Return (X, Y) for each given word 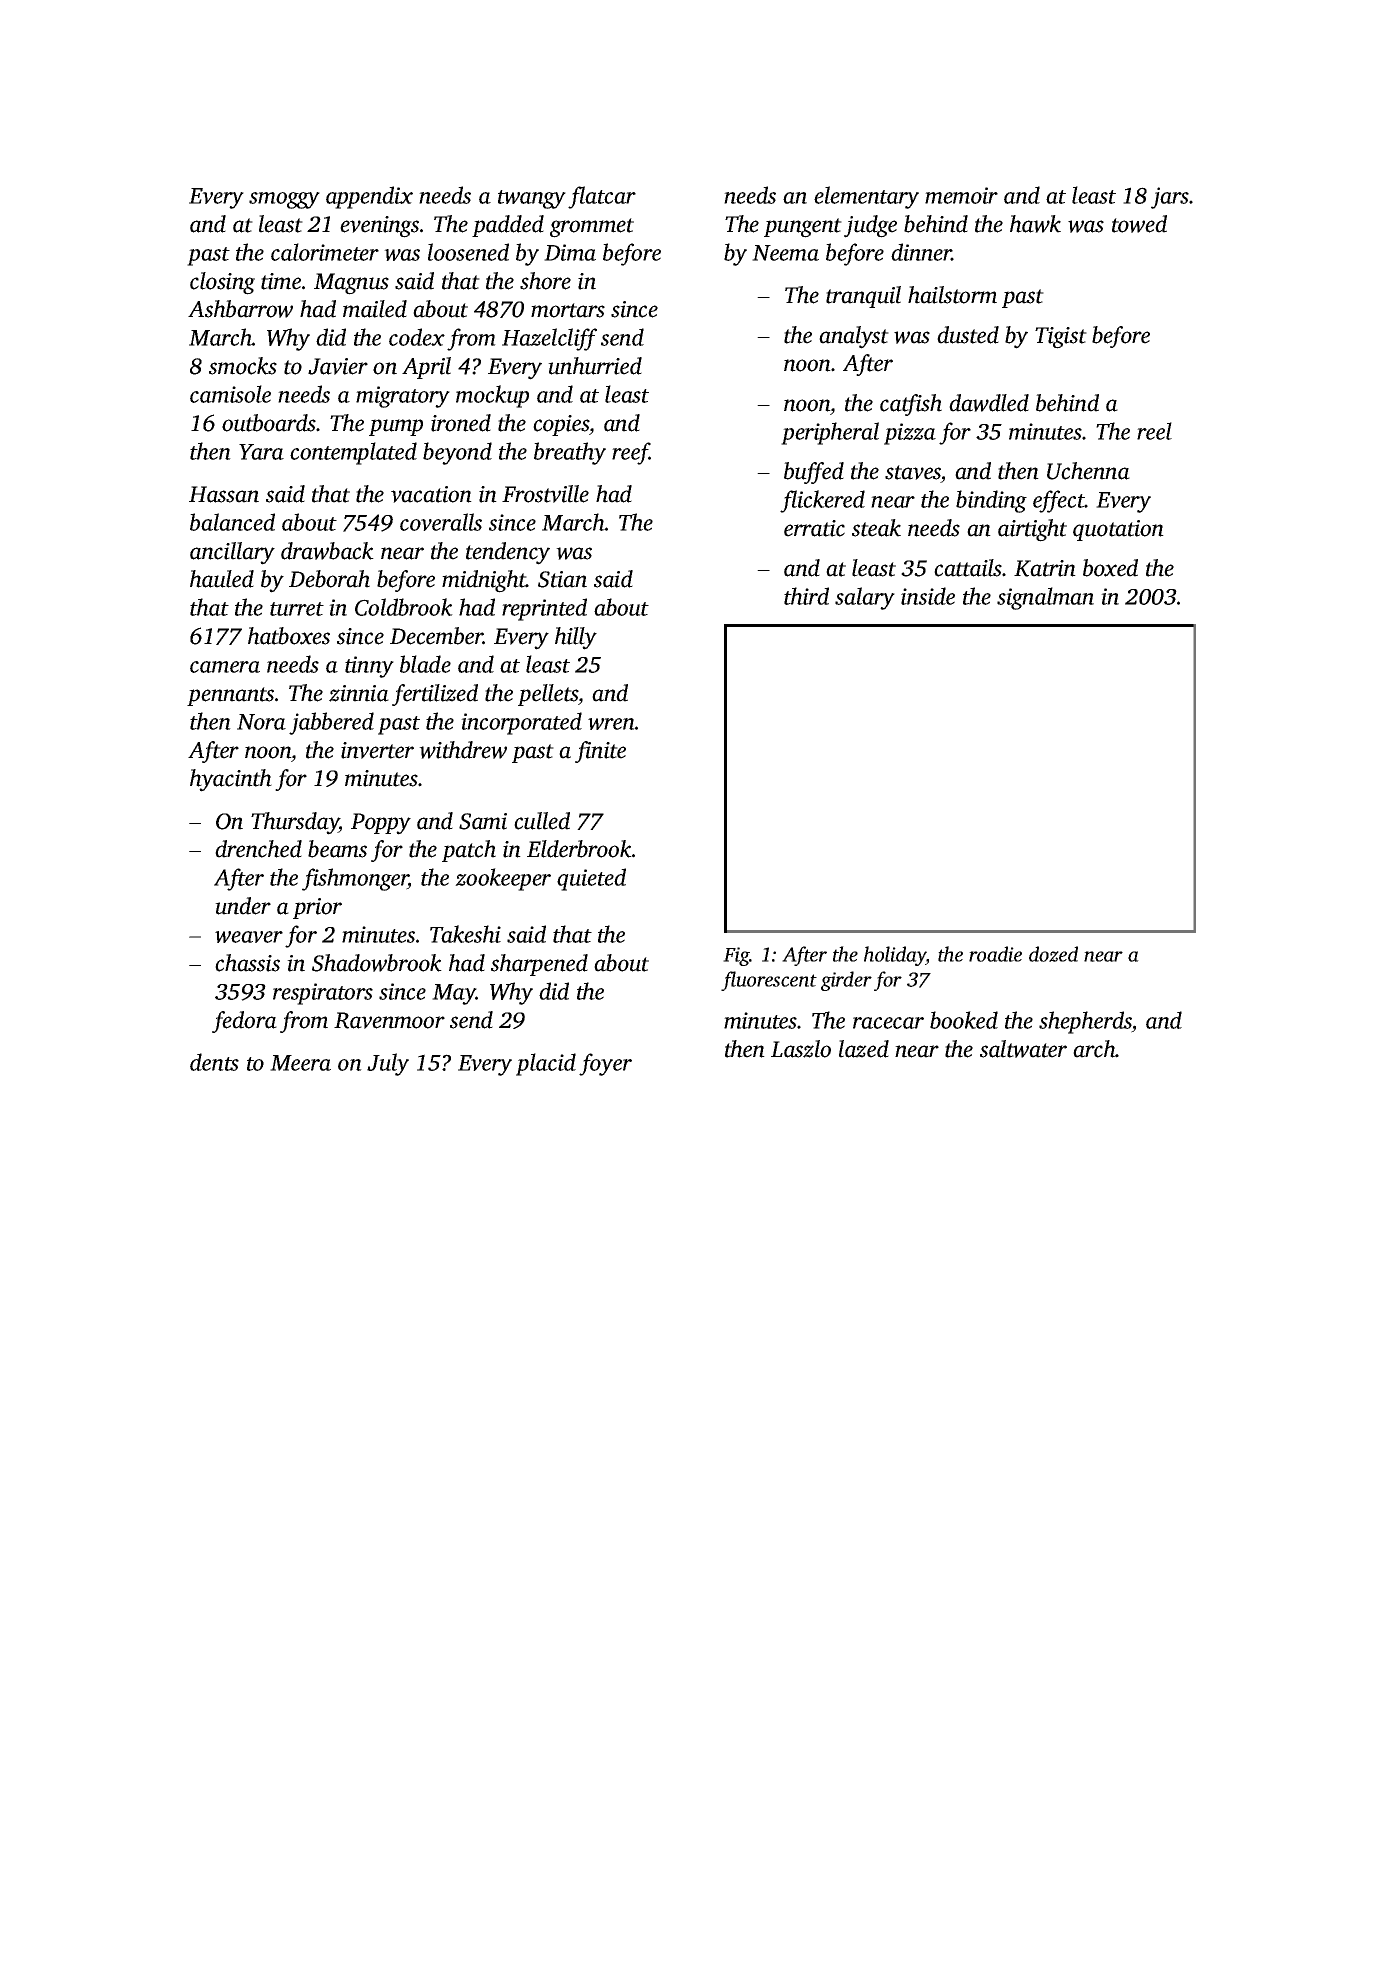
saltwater (1023, 1049)
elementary (866, 197)
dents (214, 1062)
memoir (961, 195)
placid (546, 1064)
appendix (369, 197)
